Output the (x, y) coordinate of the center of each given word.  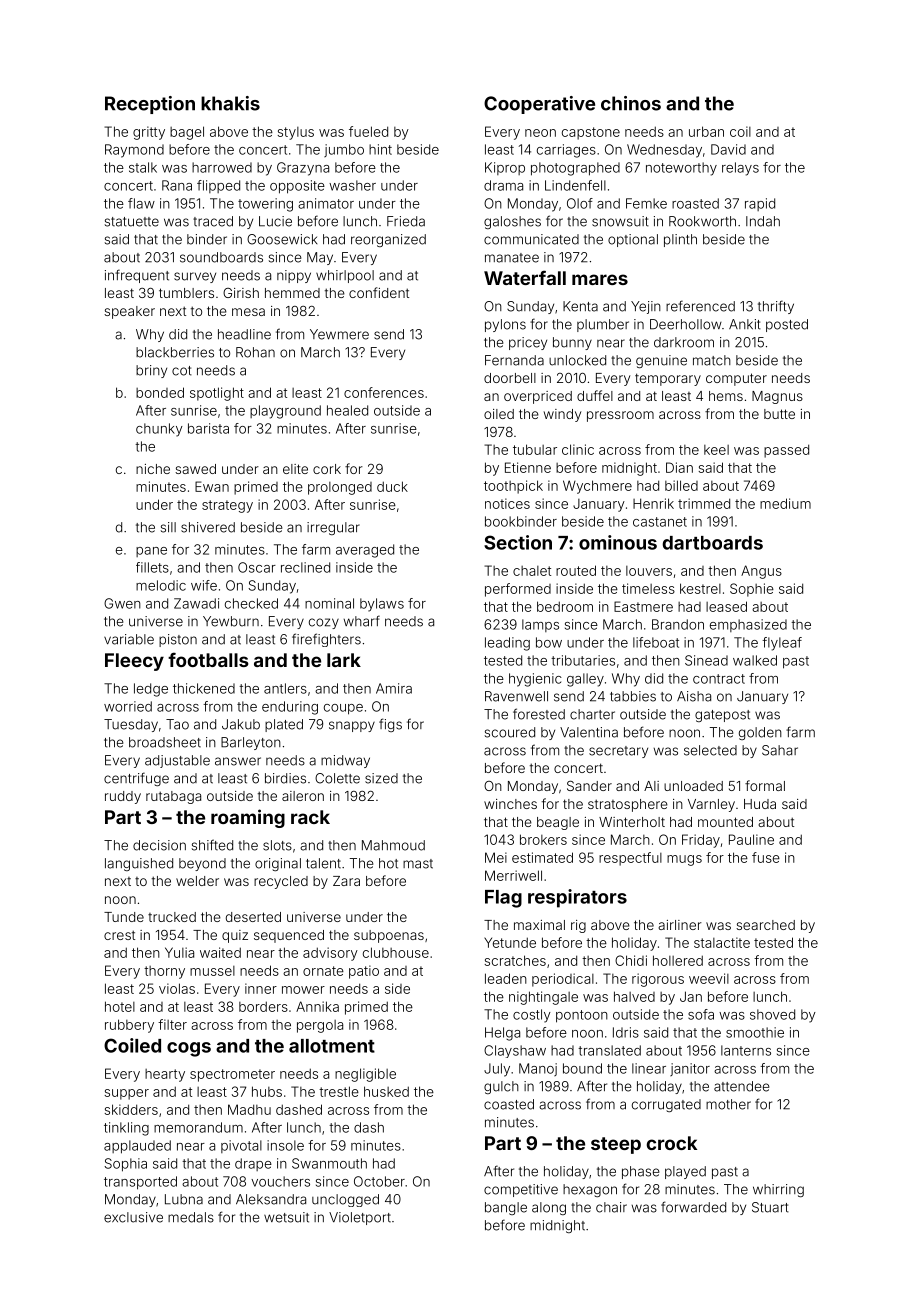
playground (285, 412)
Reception (150, 105)
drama (503, 185)
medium (785, 503)
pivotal (241, 1146)
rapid (760, 204)
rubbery (129, 1026)
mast (418, 864)
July (497, 1070)
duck (392, 486)
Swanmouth (329, 1163)
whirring (778, 1190)
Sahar (780, 750)
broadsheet (165, 742)
